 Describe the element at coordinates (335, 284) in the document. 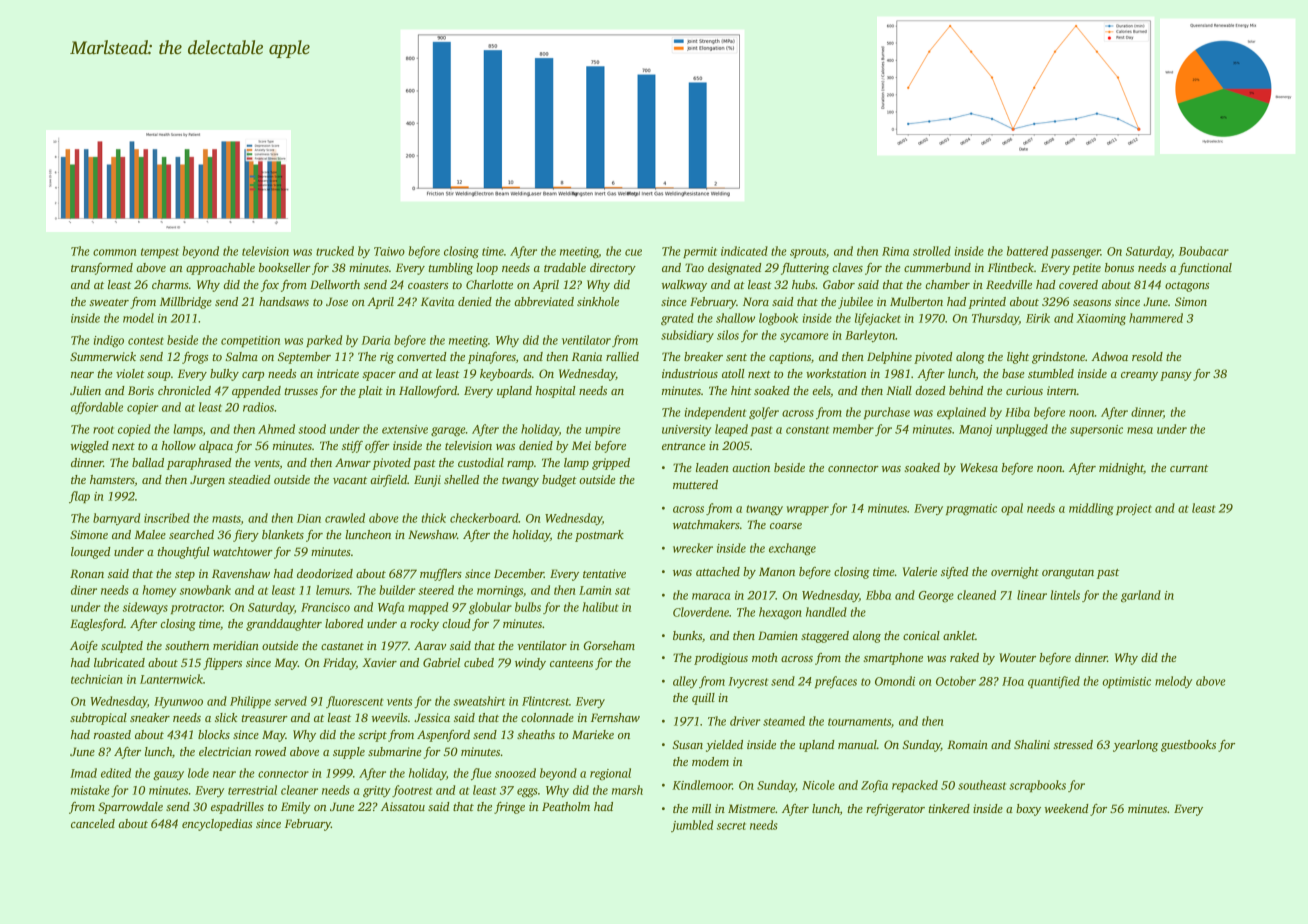

I see `Dellworth` at that location.
